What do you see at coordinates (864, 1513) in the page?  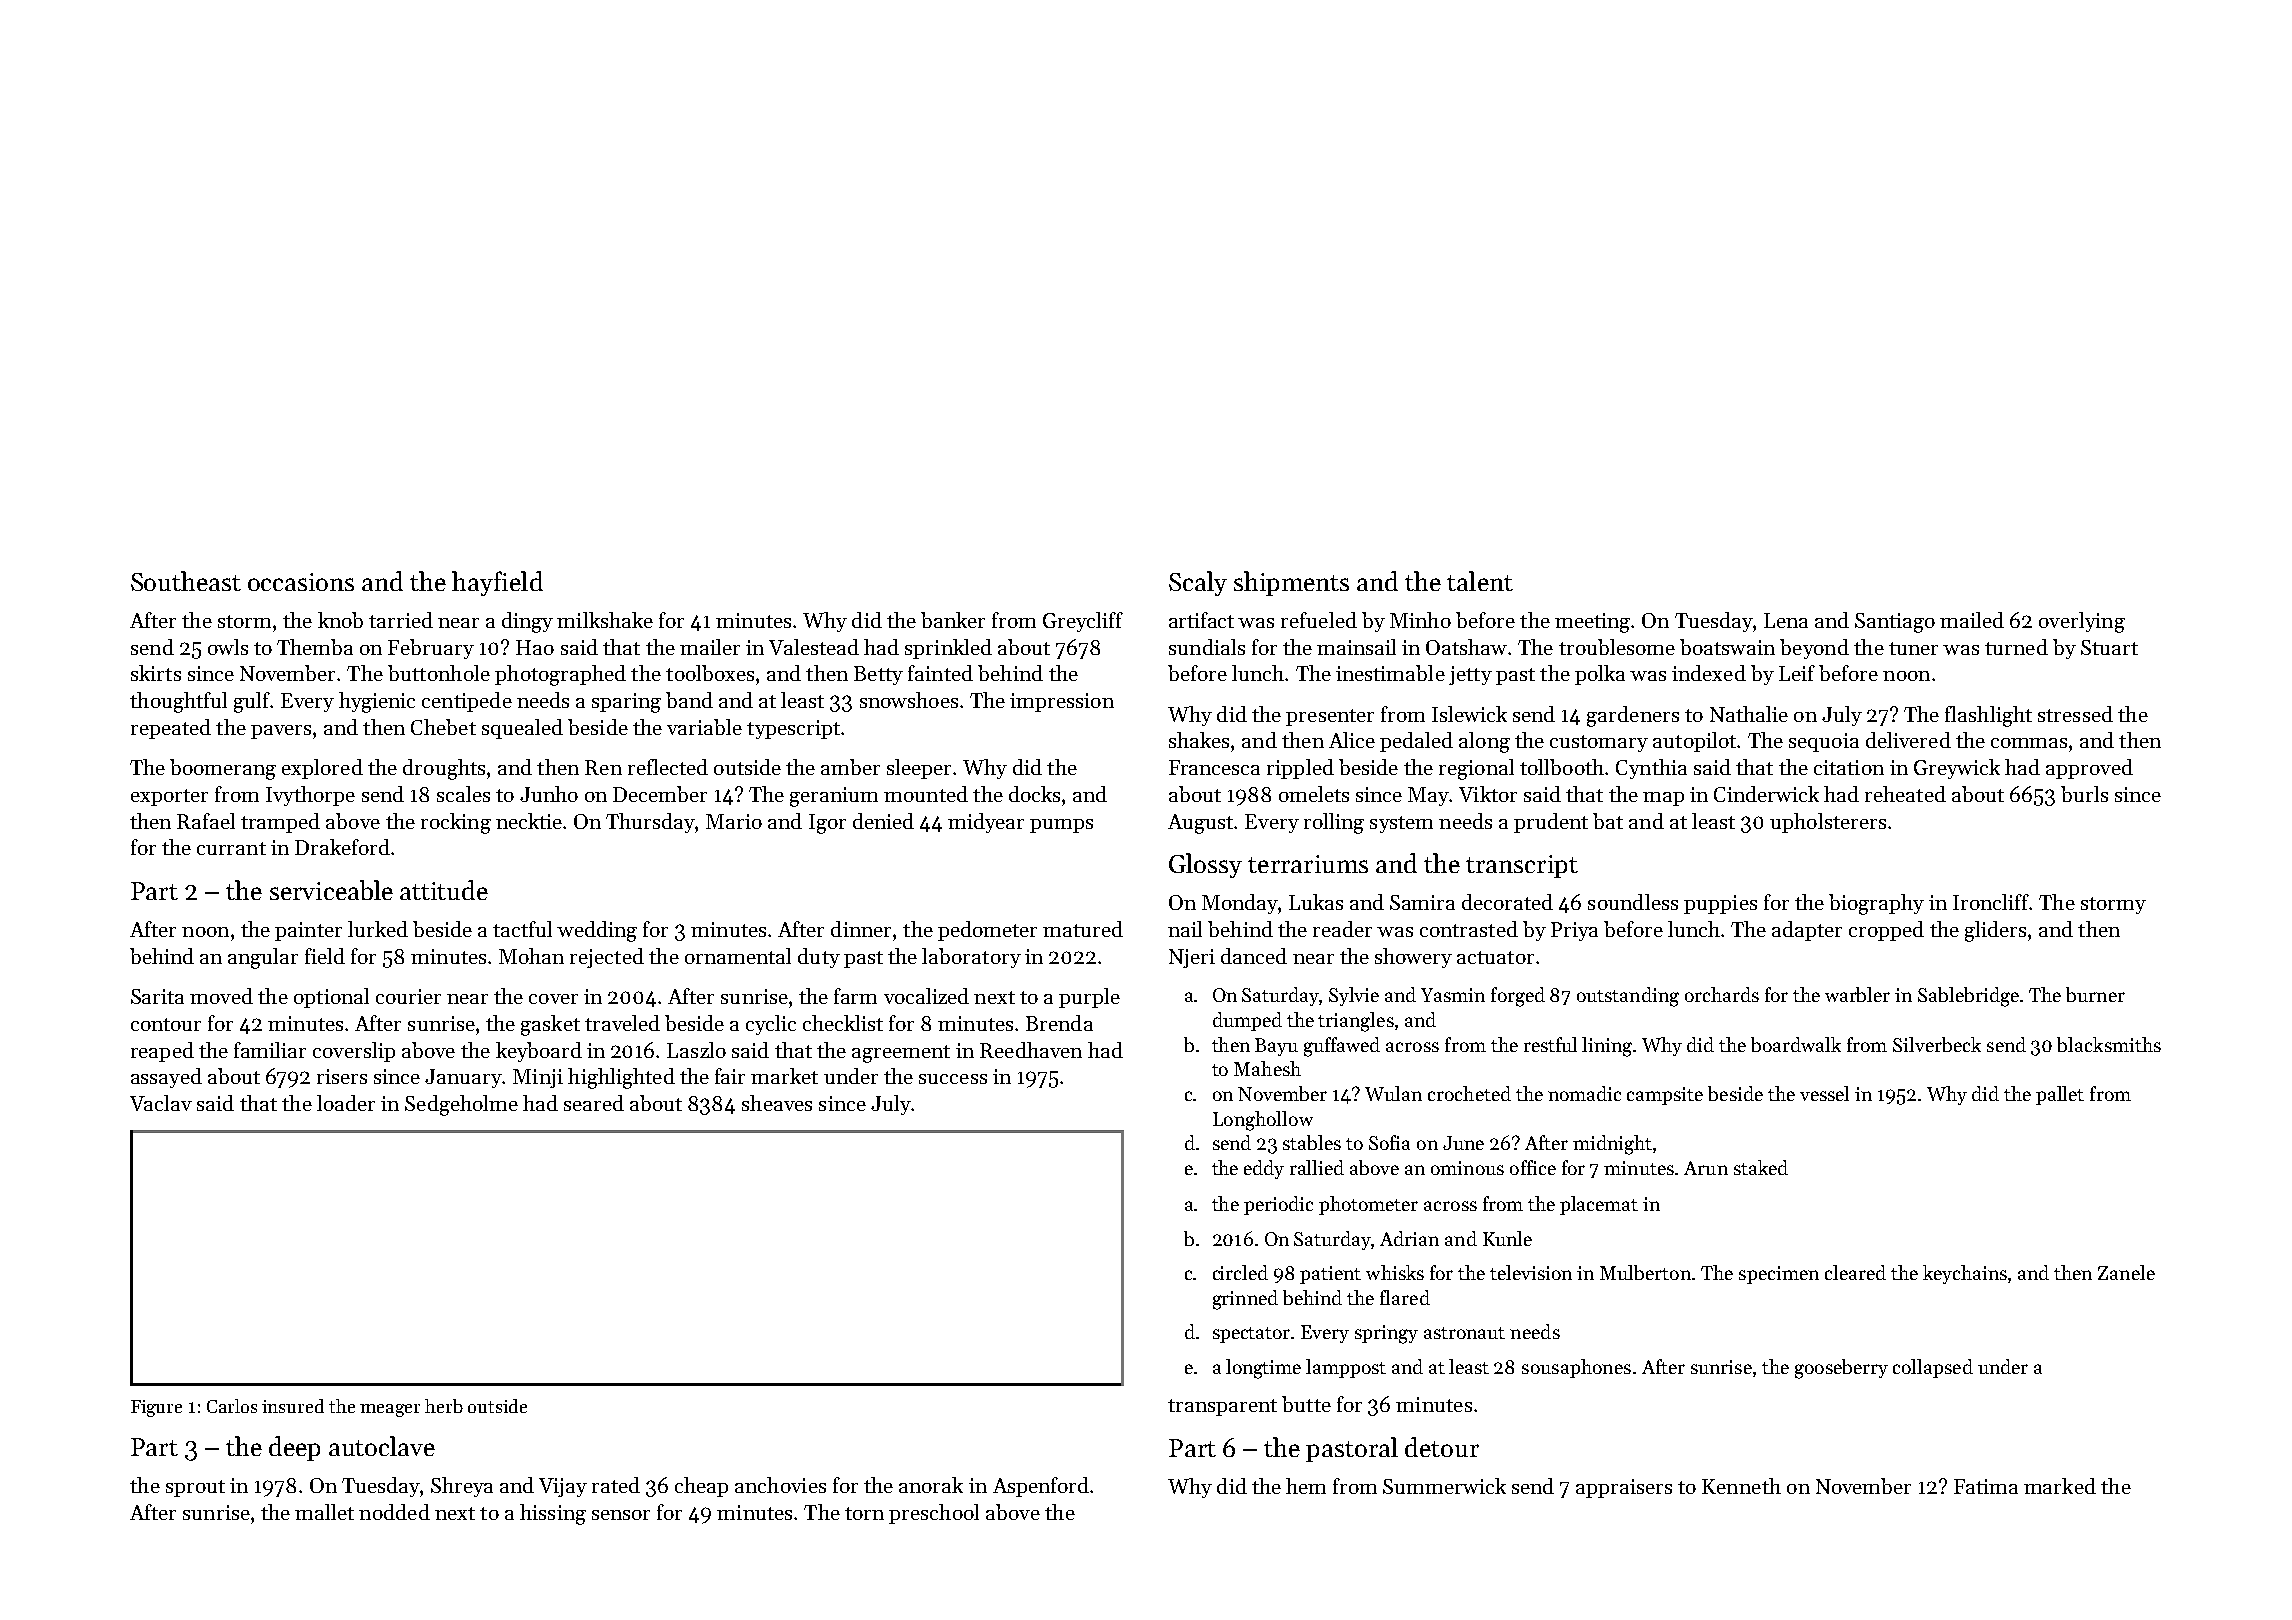 I see `torn` at bounding box center [864, 1513].
